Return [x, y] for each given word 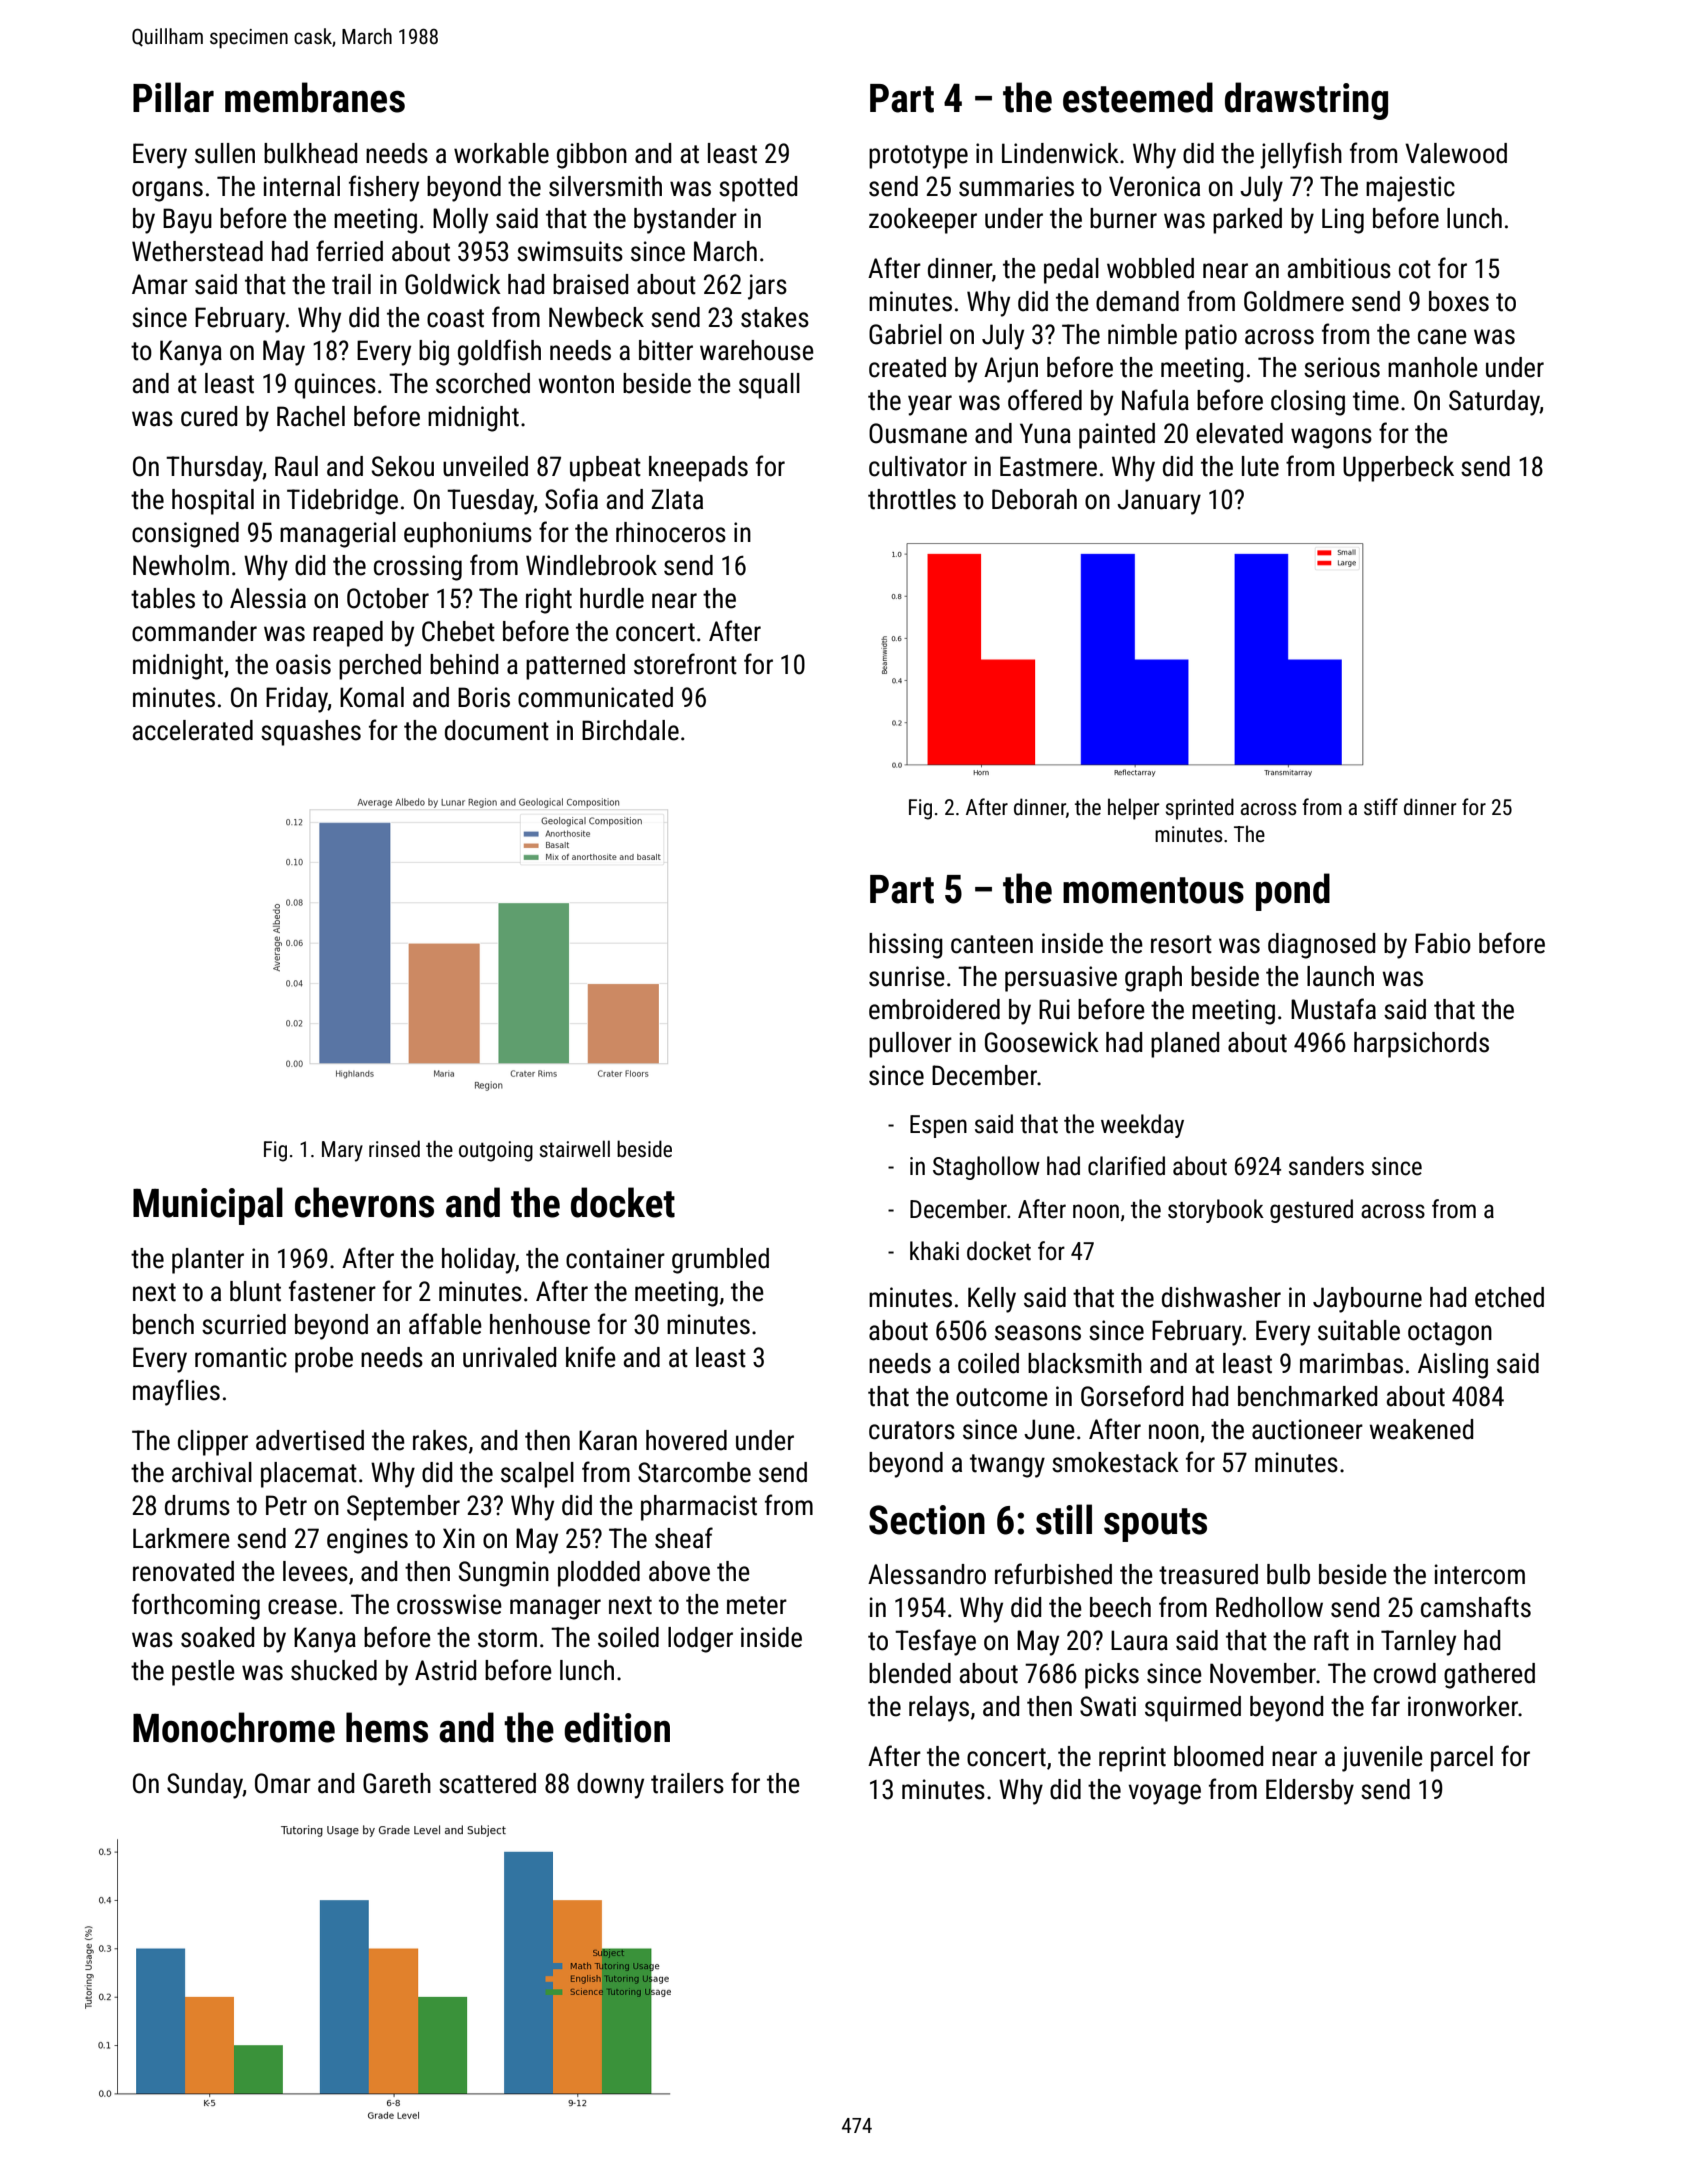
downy [610, 1786]
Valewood [1456, 153]
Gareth [397, 1783]
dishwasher [1221, 1297]
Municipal [208, 1206]
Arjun [1011, 370]
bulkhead [310, 153]
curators [912, 1430]
